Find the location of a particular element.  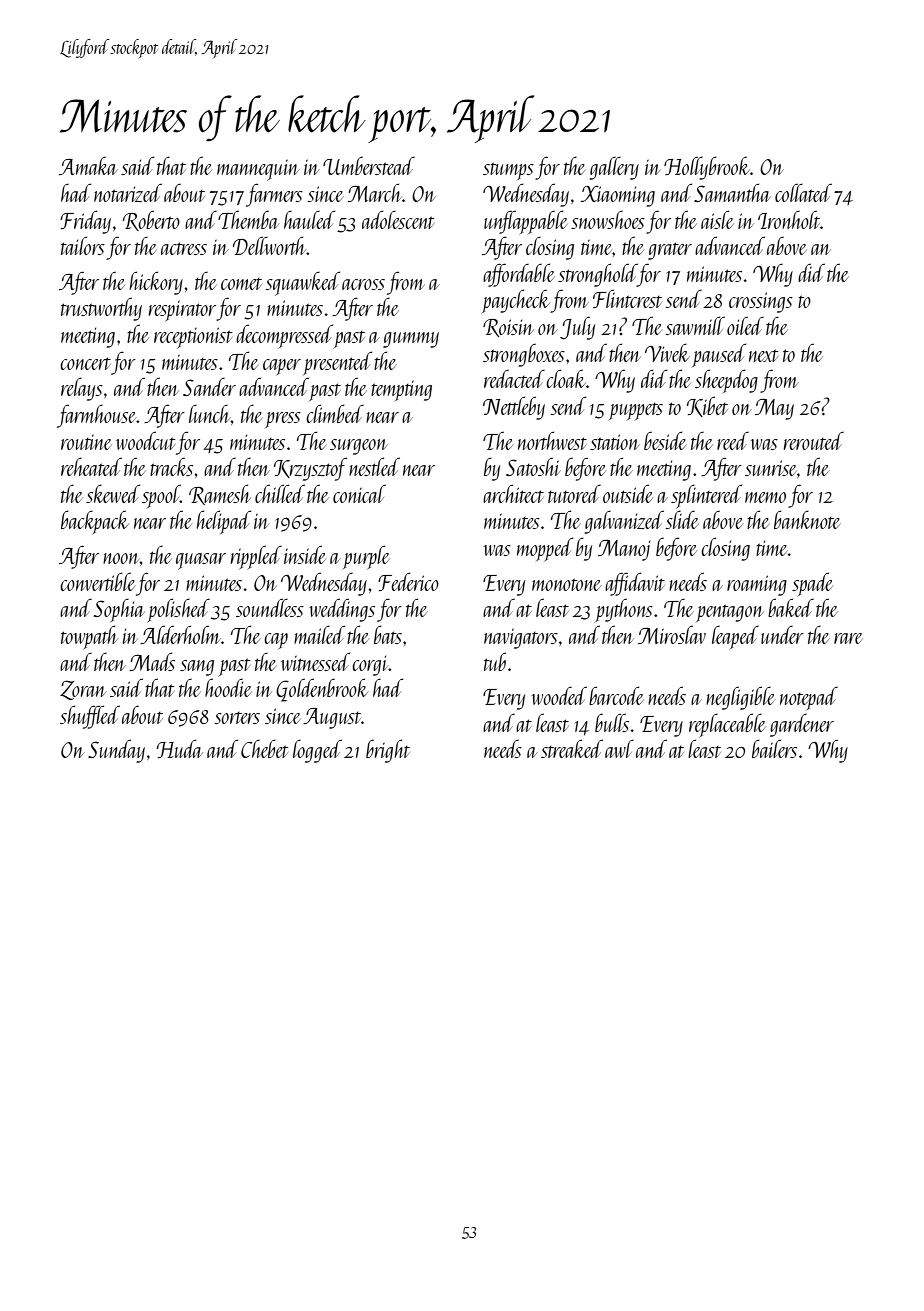

mannequin is located at coordinates (258, 170).
